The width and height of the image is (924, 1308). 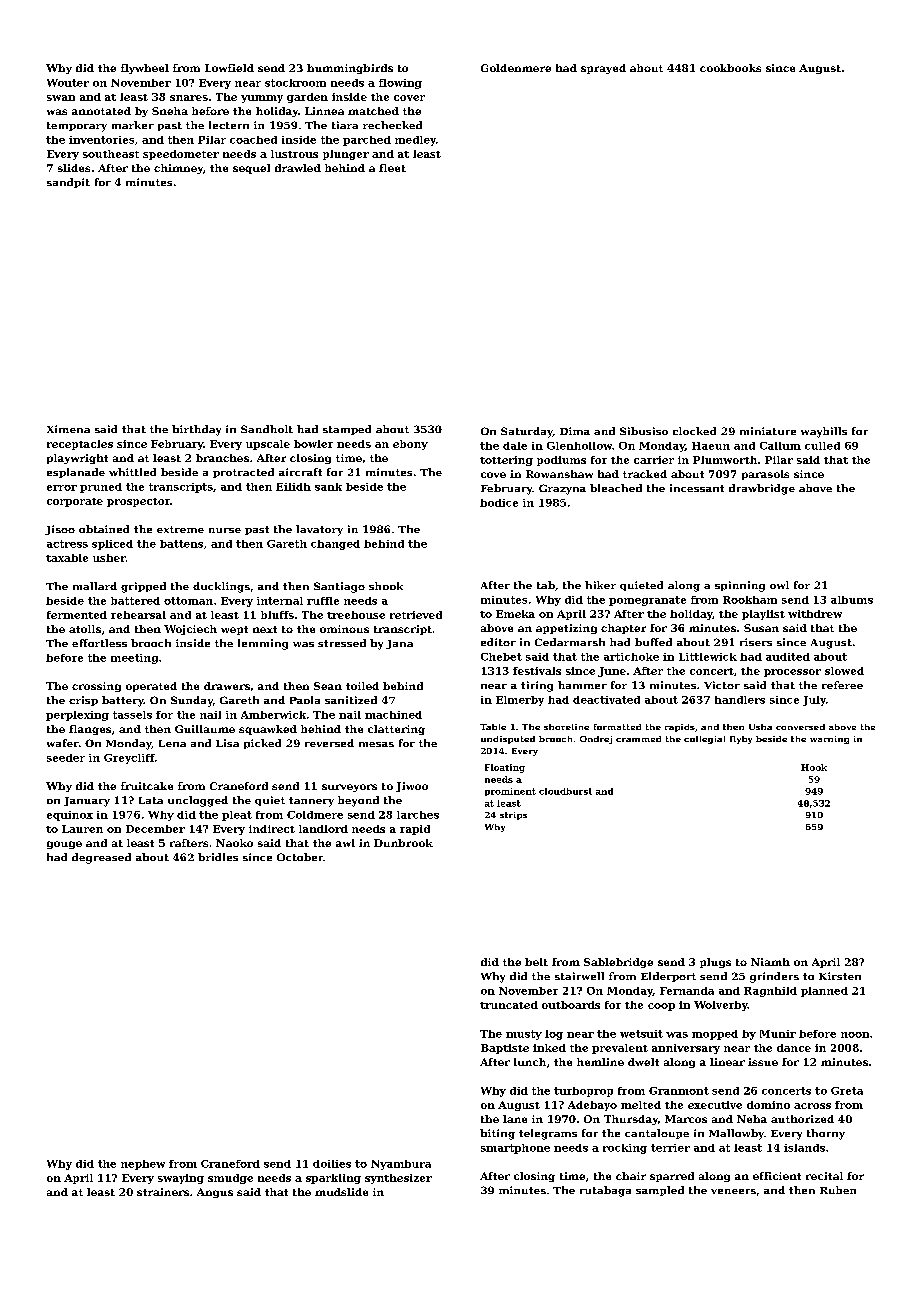 I want to click on Eilidh, so click(x=293, y=487).
